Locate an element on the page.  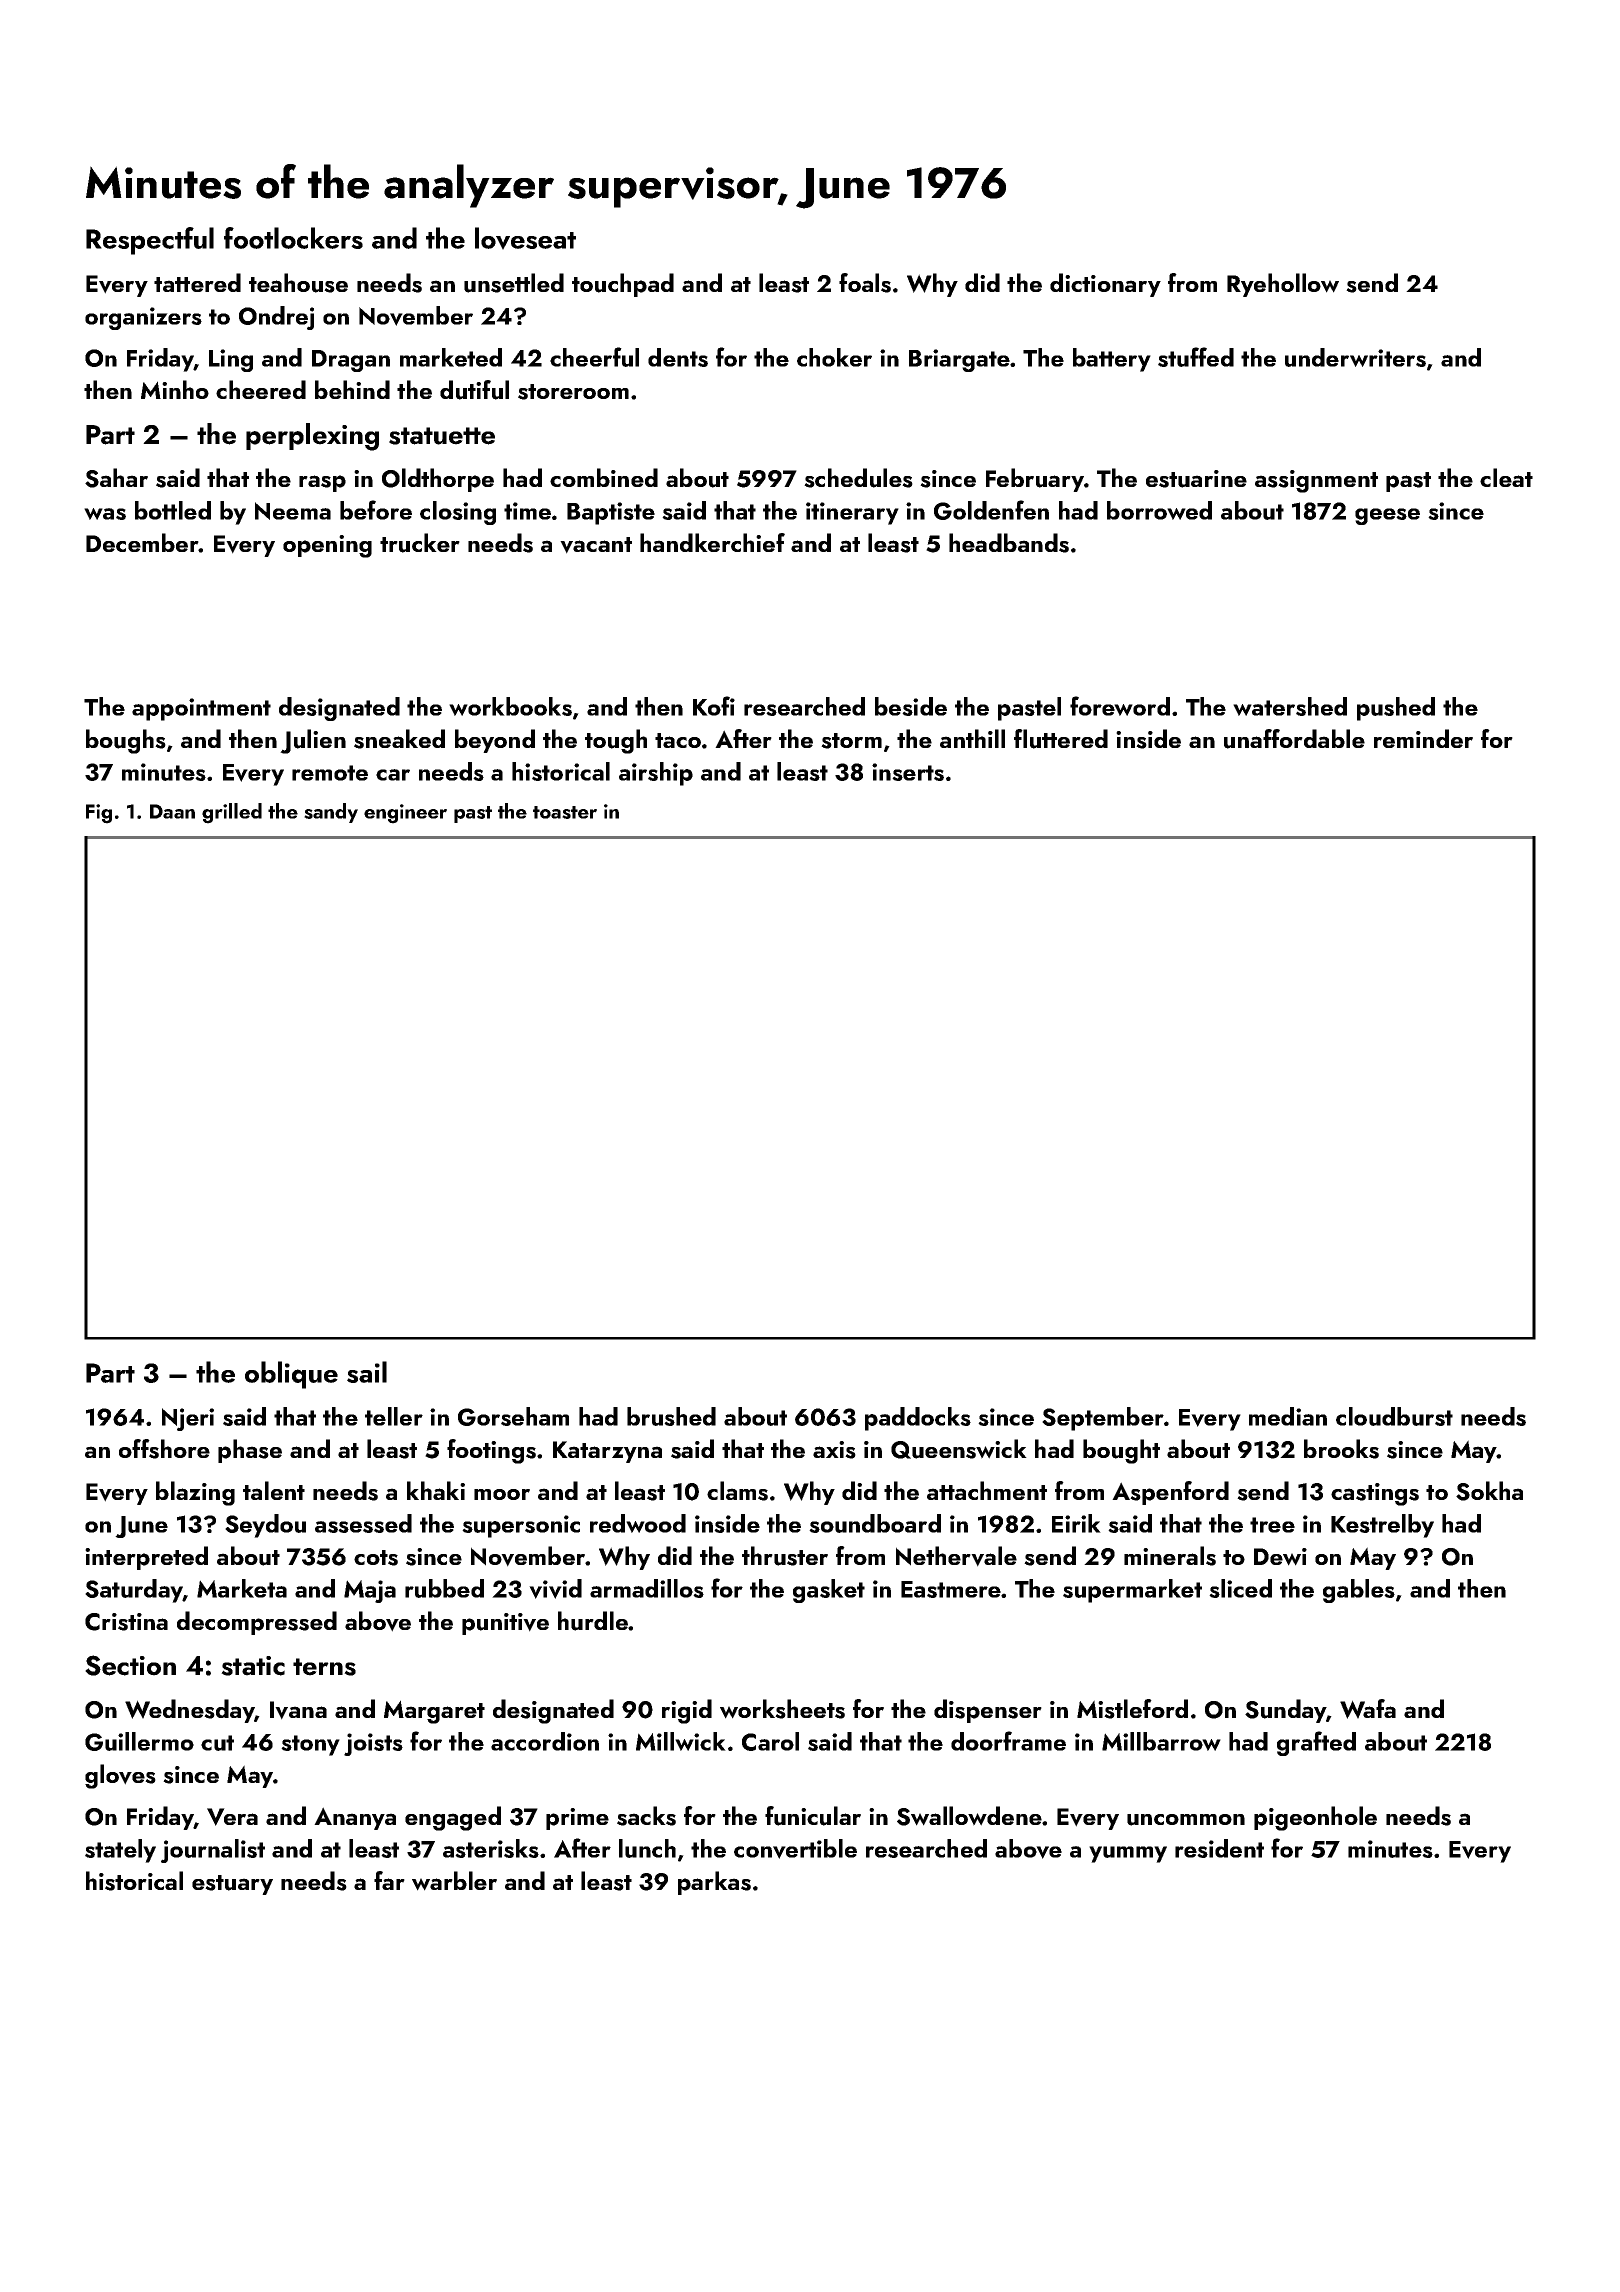
Fig is located at coordinates (99, 814).
